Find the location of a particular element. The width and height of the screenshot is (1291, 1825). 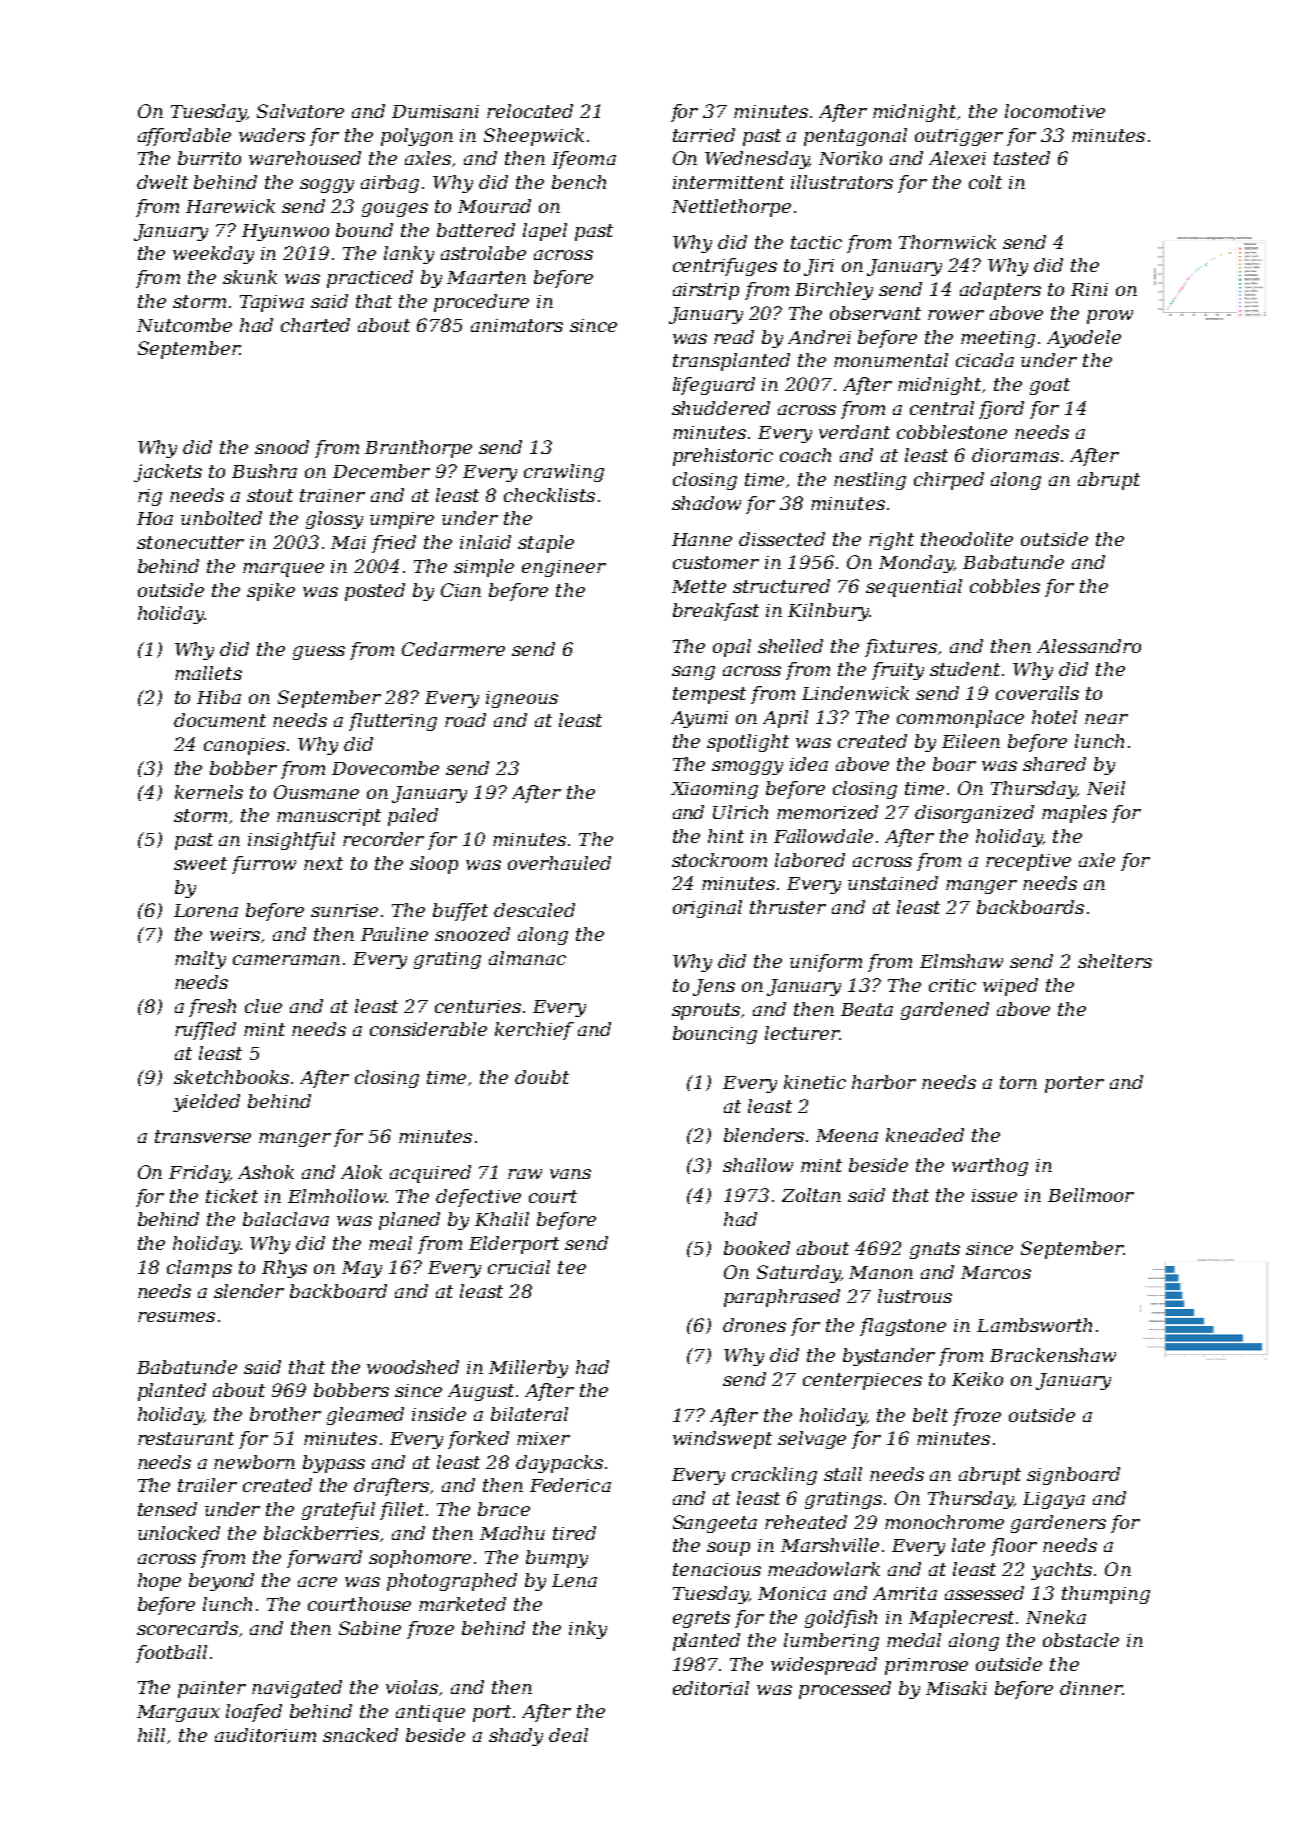

guess is located at coordinates (319, 653).
